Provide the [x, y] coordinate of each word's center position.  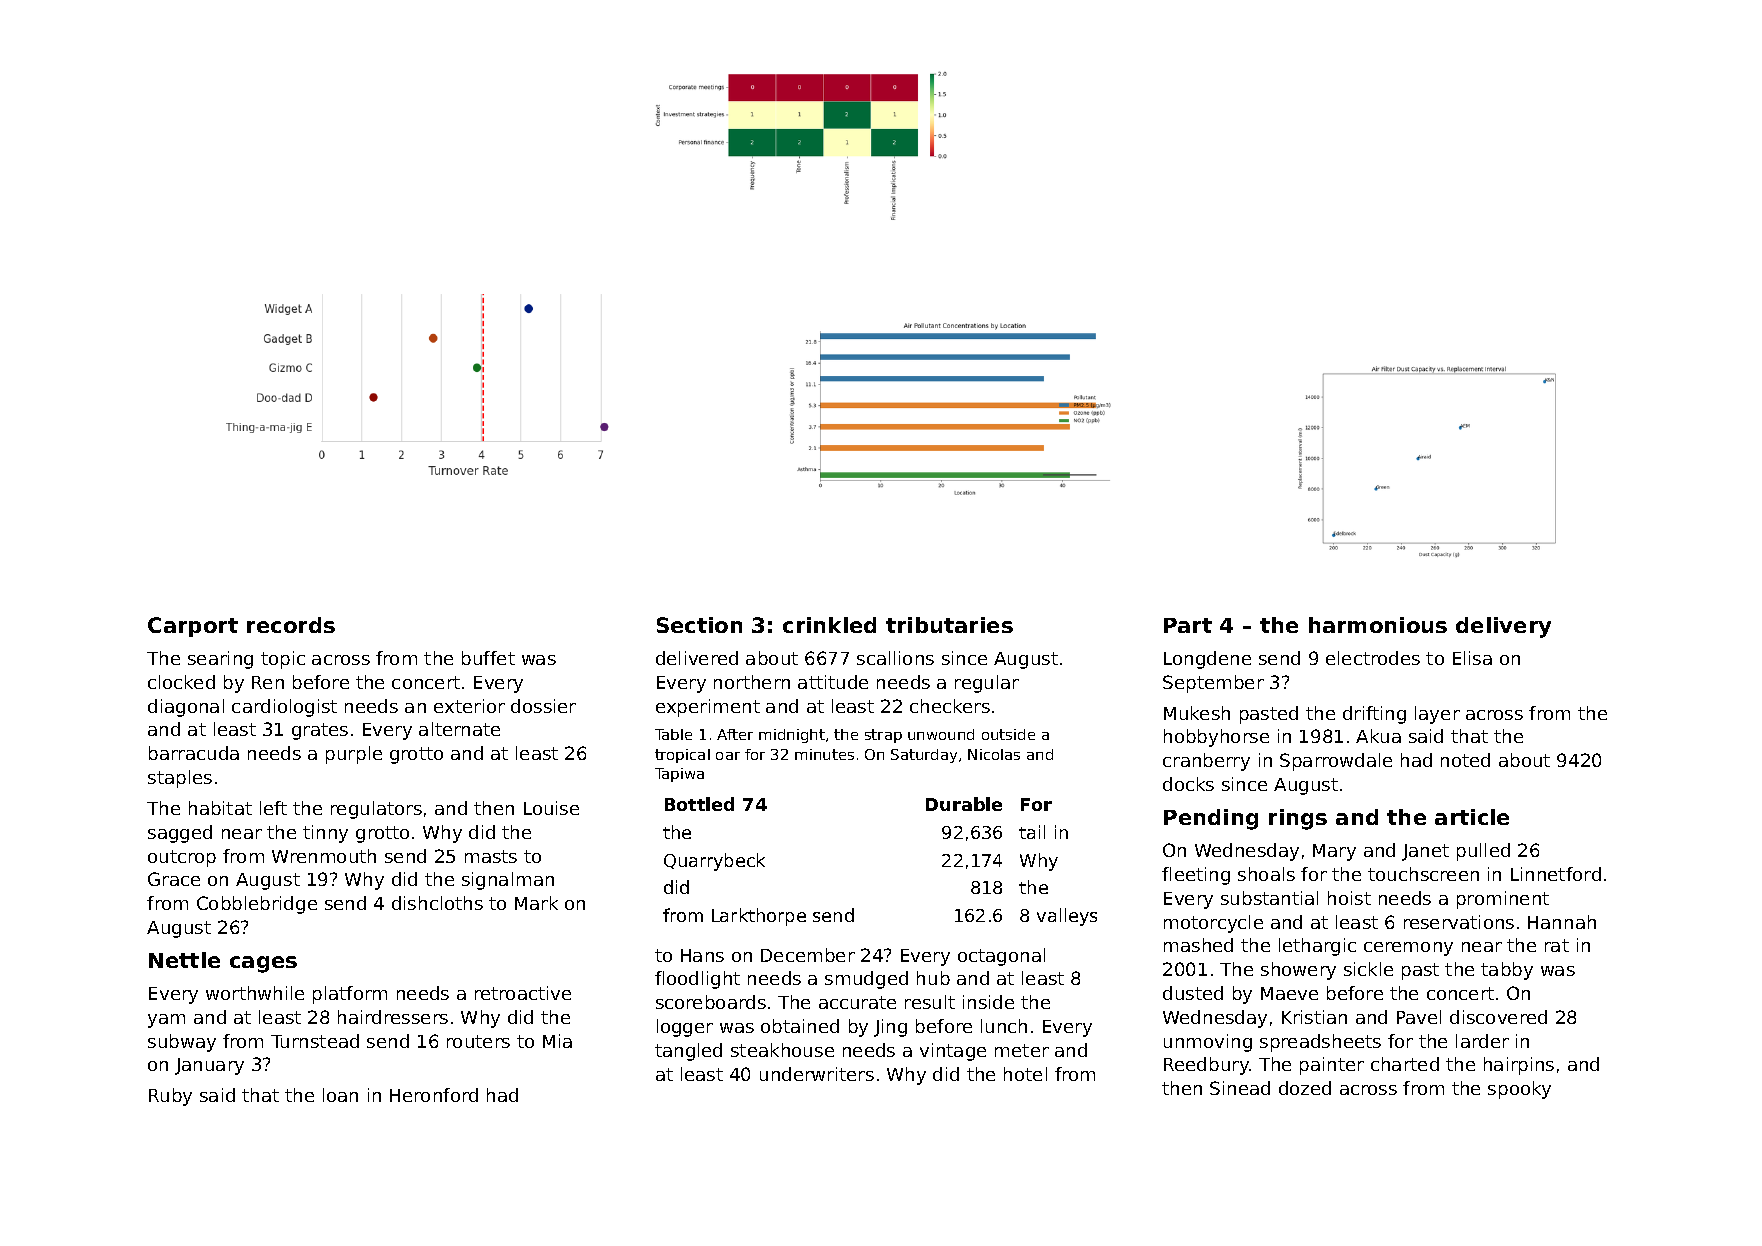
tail [1032, 832]
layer [1437, 715]
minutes [824, 754]
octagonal [1001, 957]
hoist [1349, 898]
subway [182, 1043]
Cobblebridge [257, 905]
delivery [1503, 627]
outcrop [182, 858]
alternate [459, 729]
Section [699, 625]
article [1472, 817]
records [291, 625]
